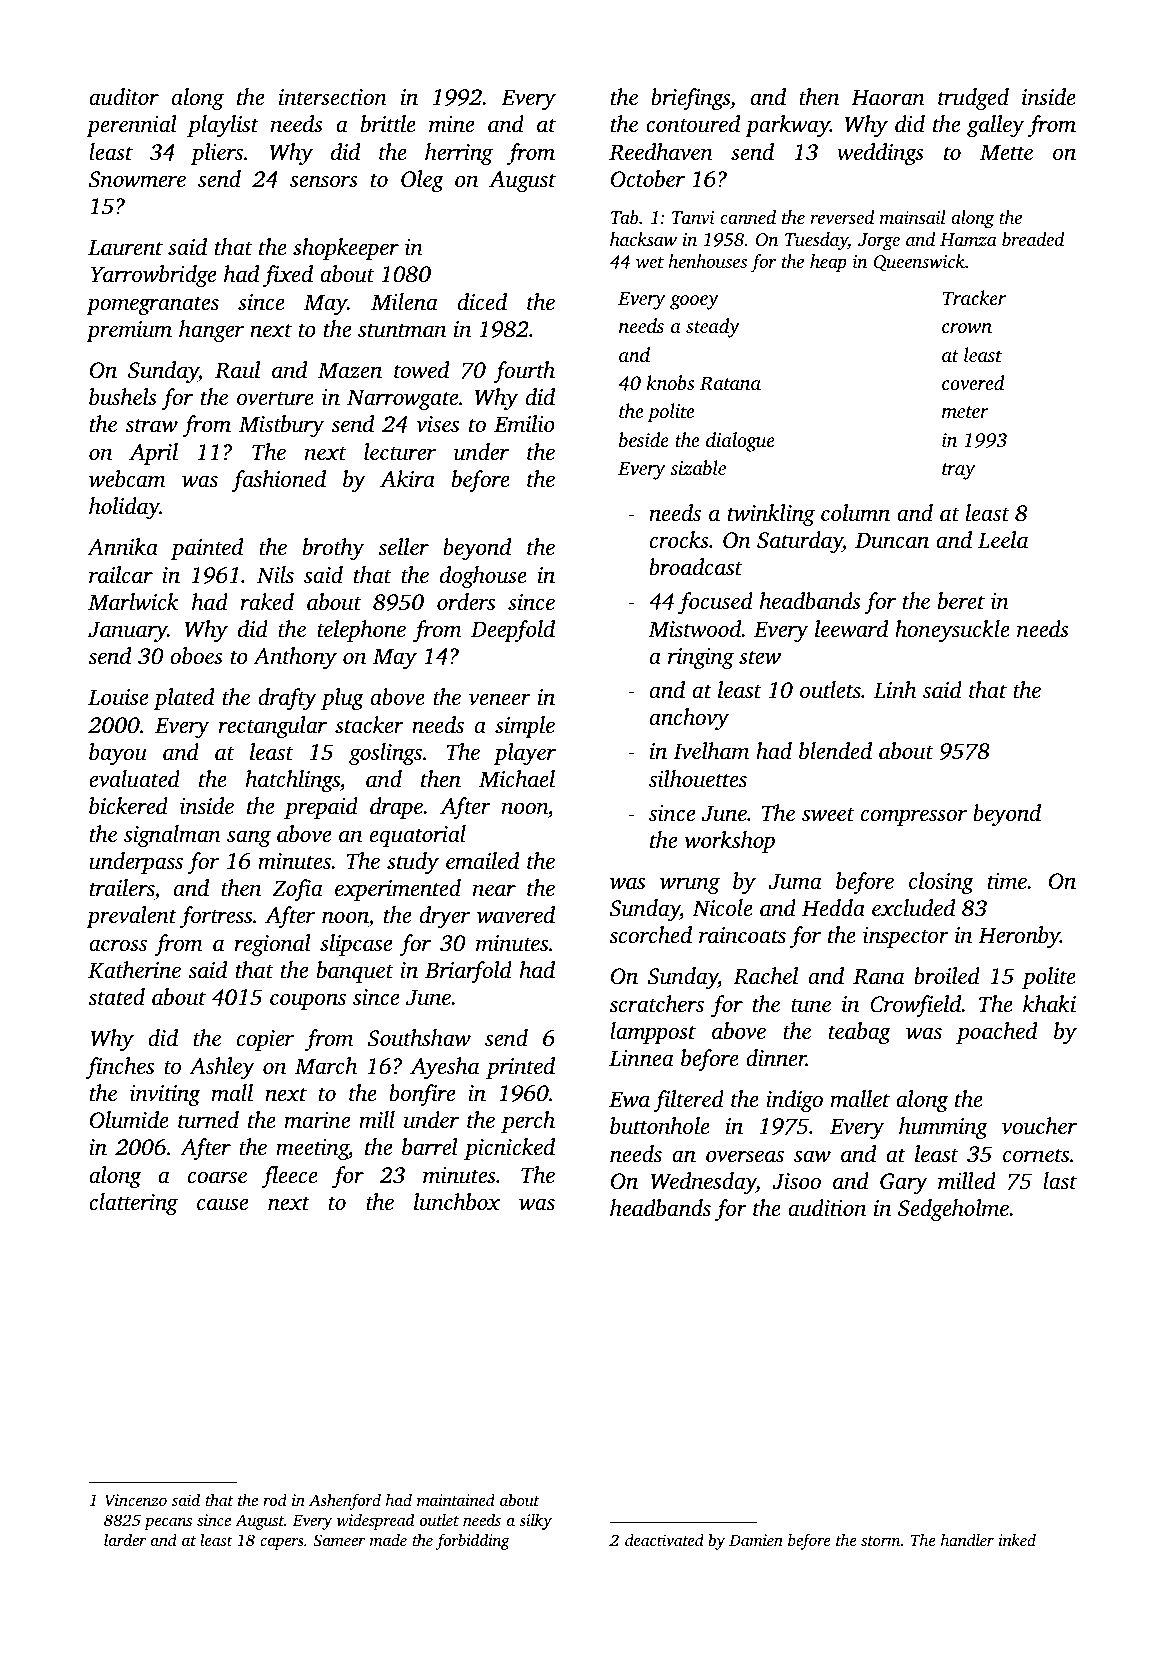 Image resolution: width=1165 pixels, height=1654 pixels. I want to click on plated, so click(184, 699).
